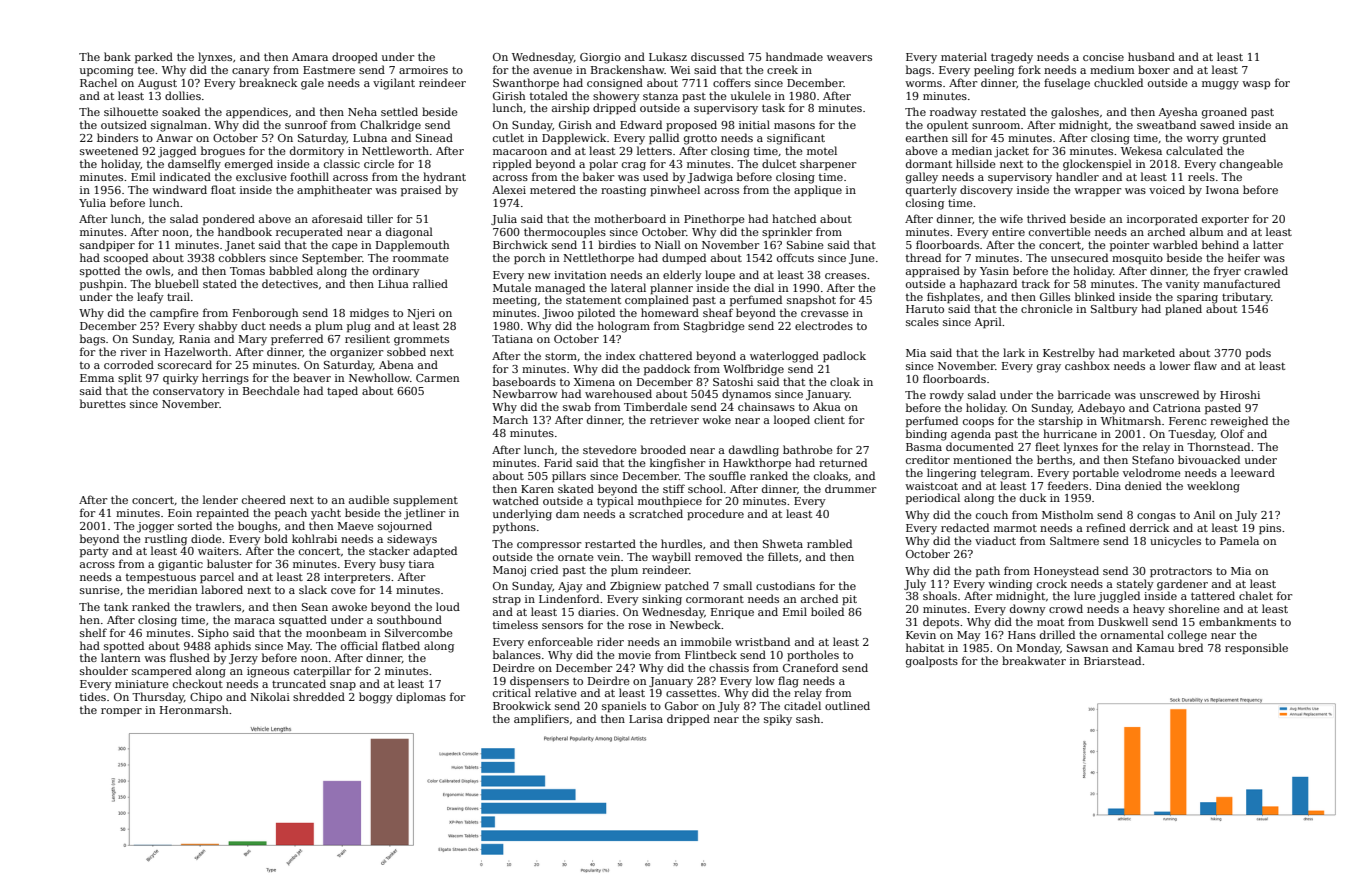  I want to click on sunrise, so click(100, 590).
